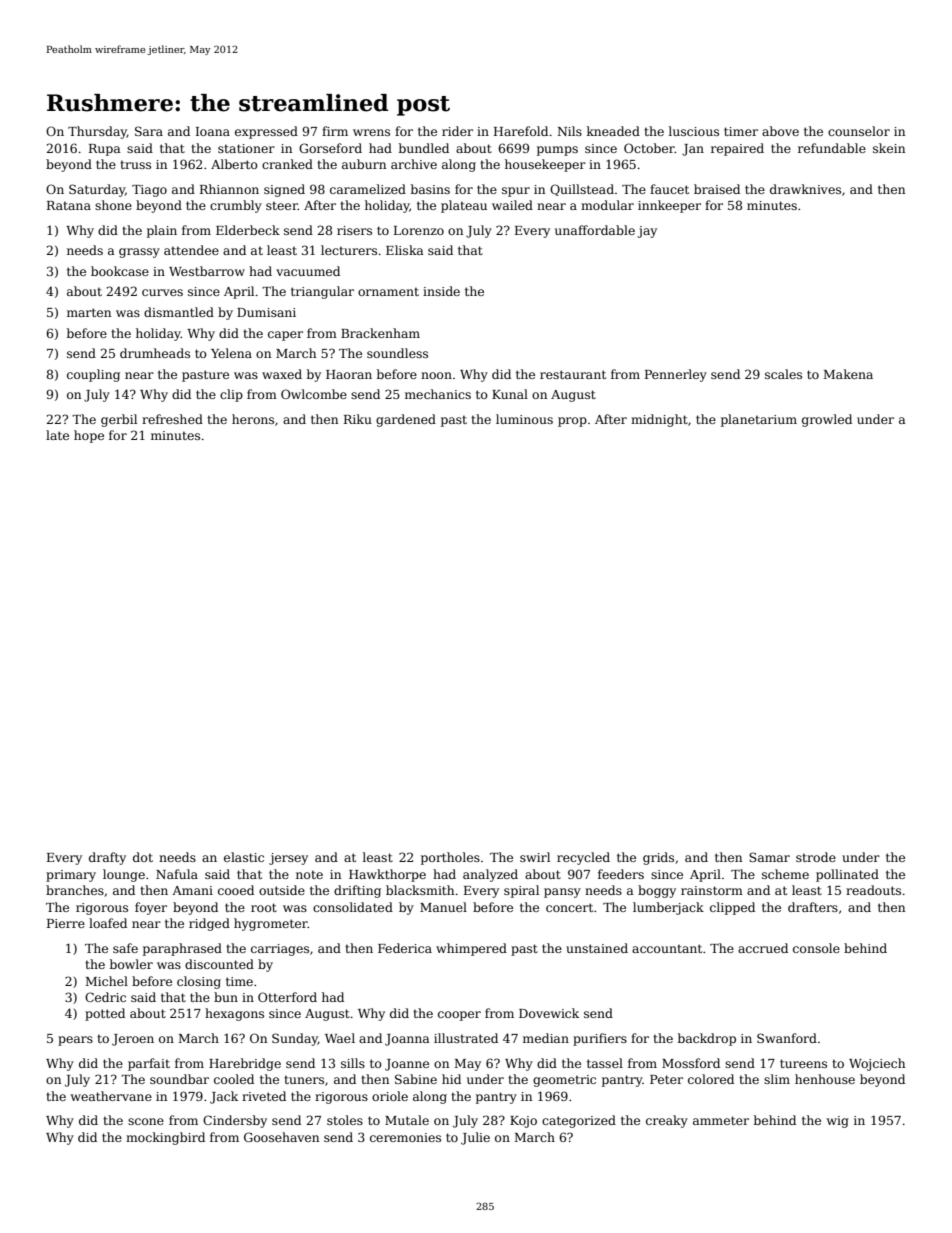 The image size is (952, 1233). Describe the element at coordinates (253, 419) in the page. I see `herons` at that location.
